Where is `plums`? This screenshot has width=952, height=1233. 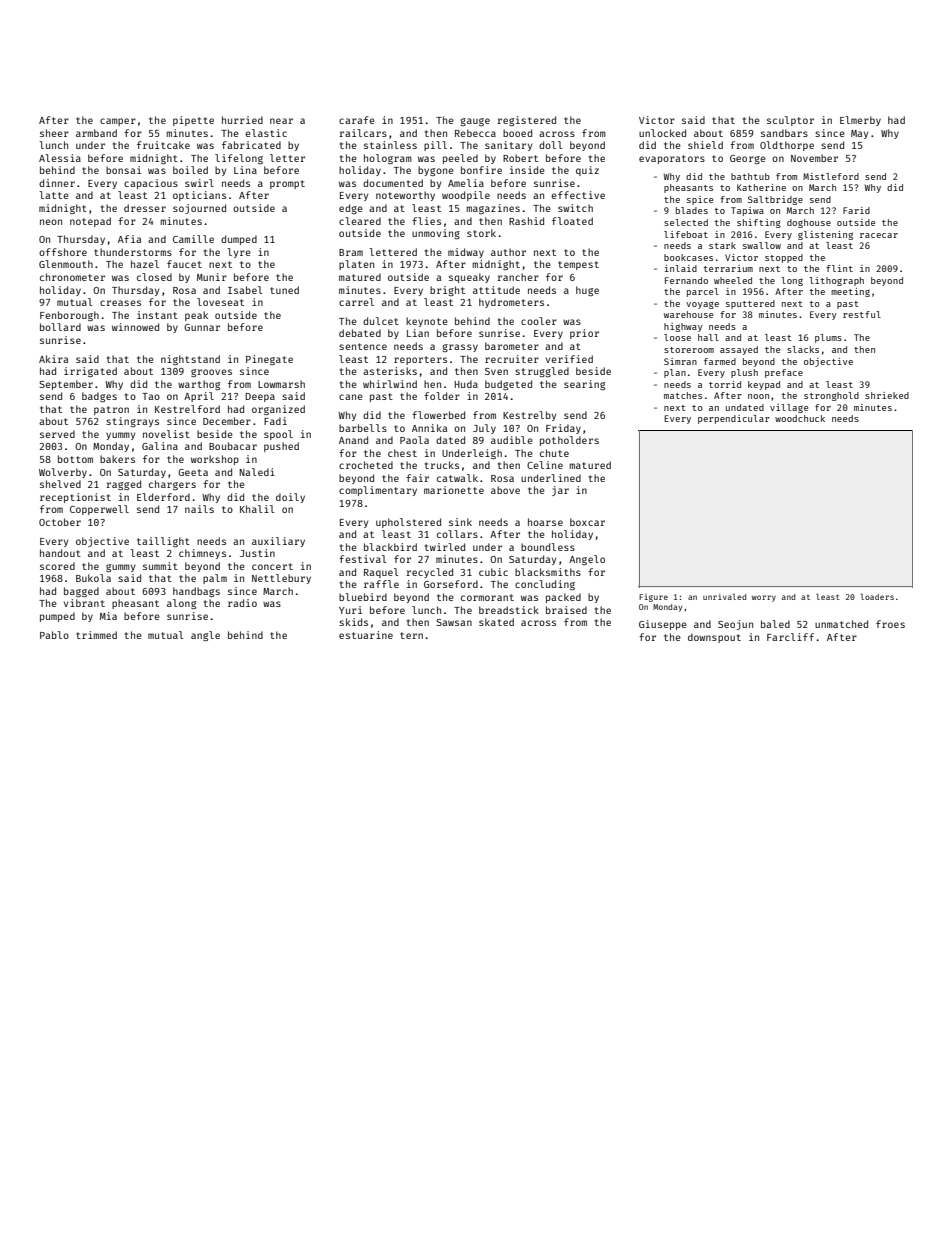 plums is located at coordinates (828, 338).
